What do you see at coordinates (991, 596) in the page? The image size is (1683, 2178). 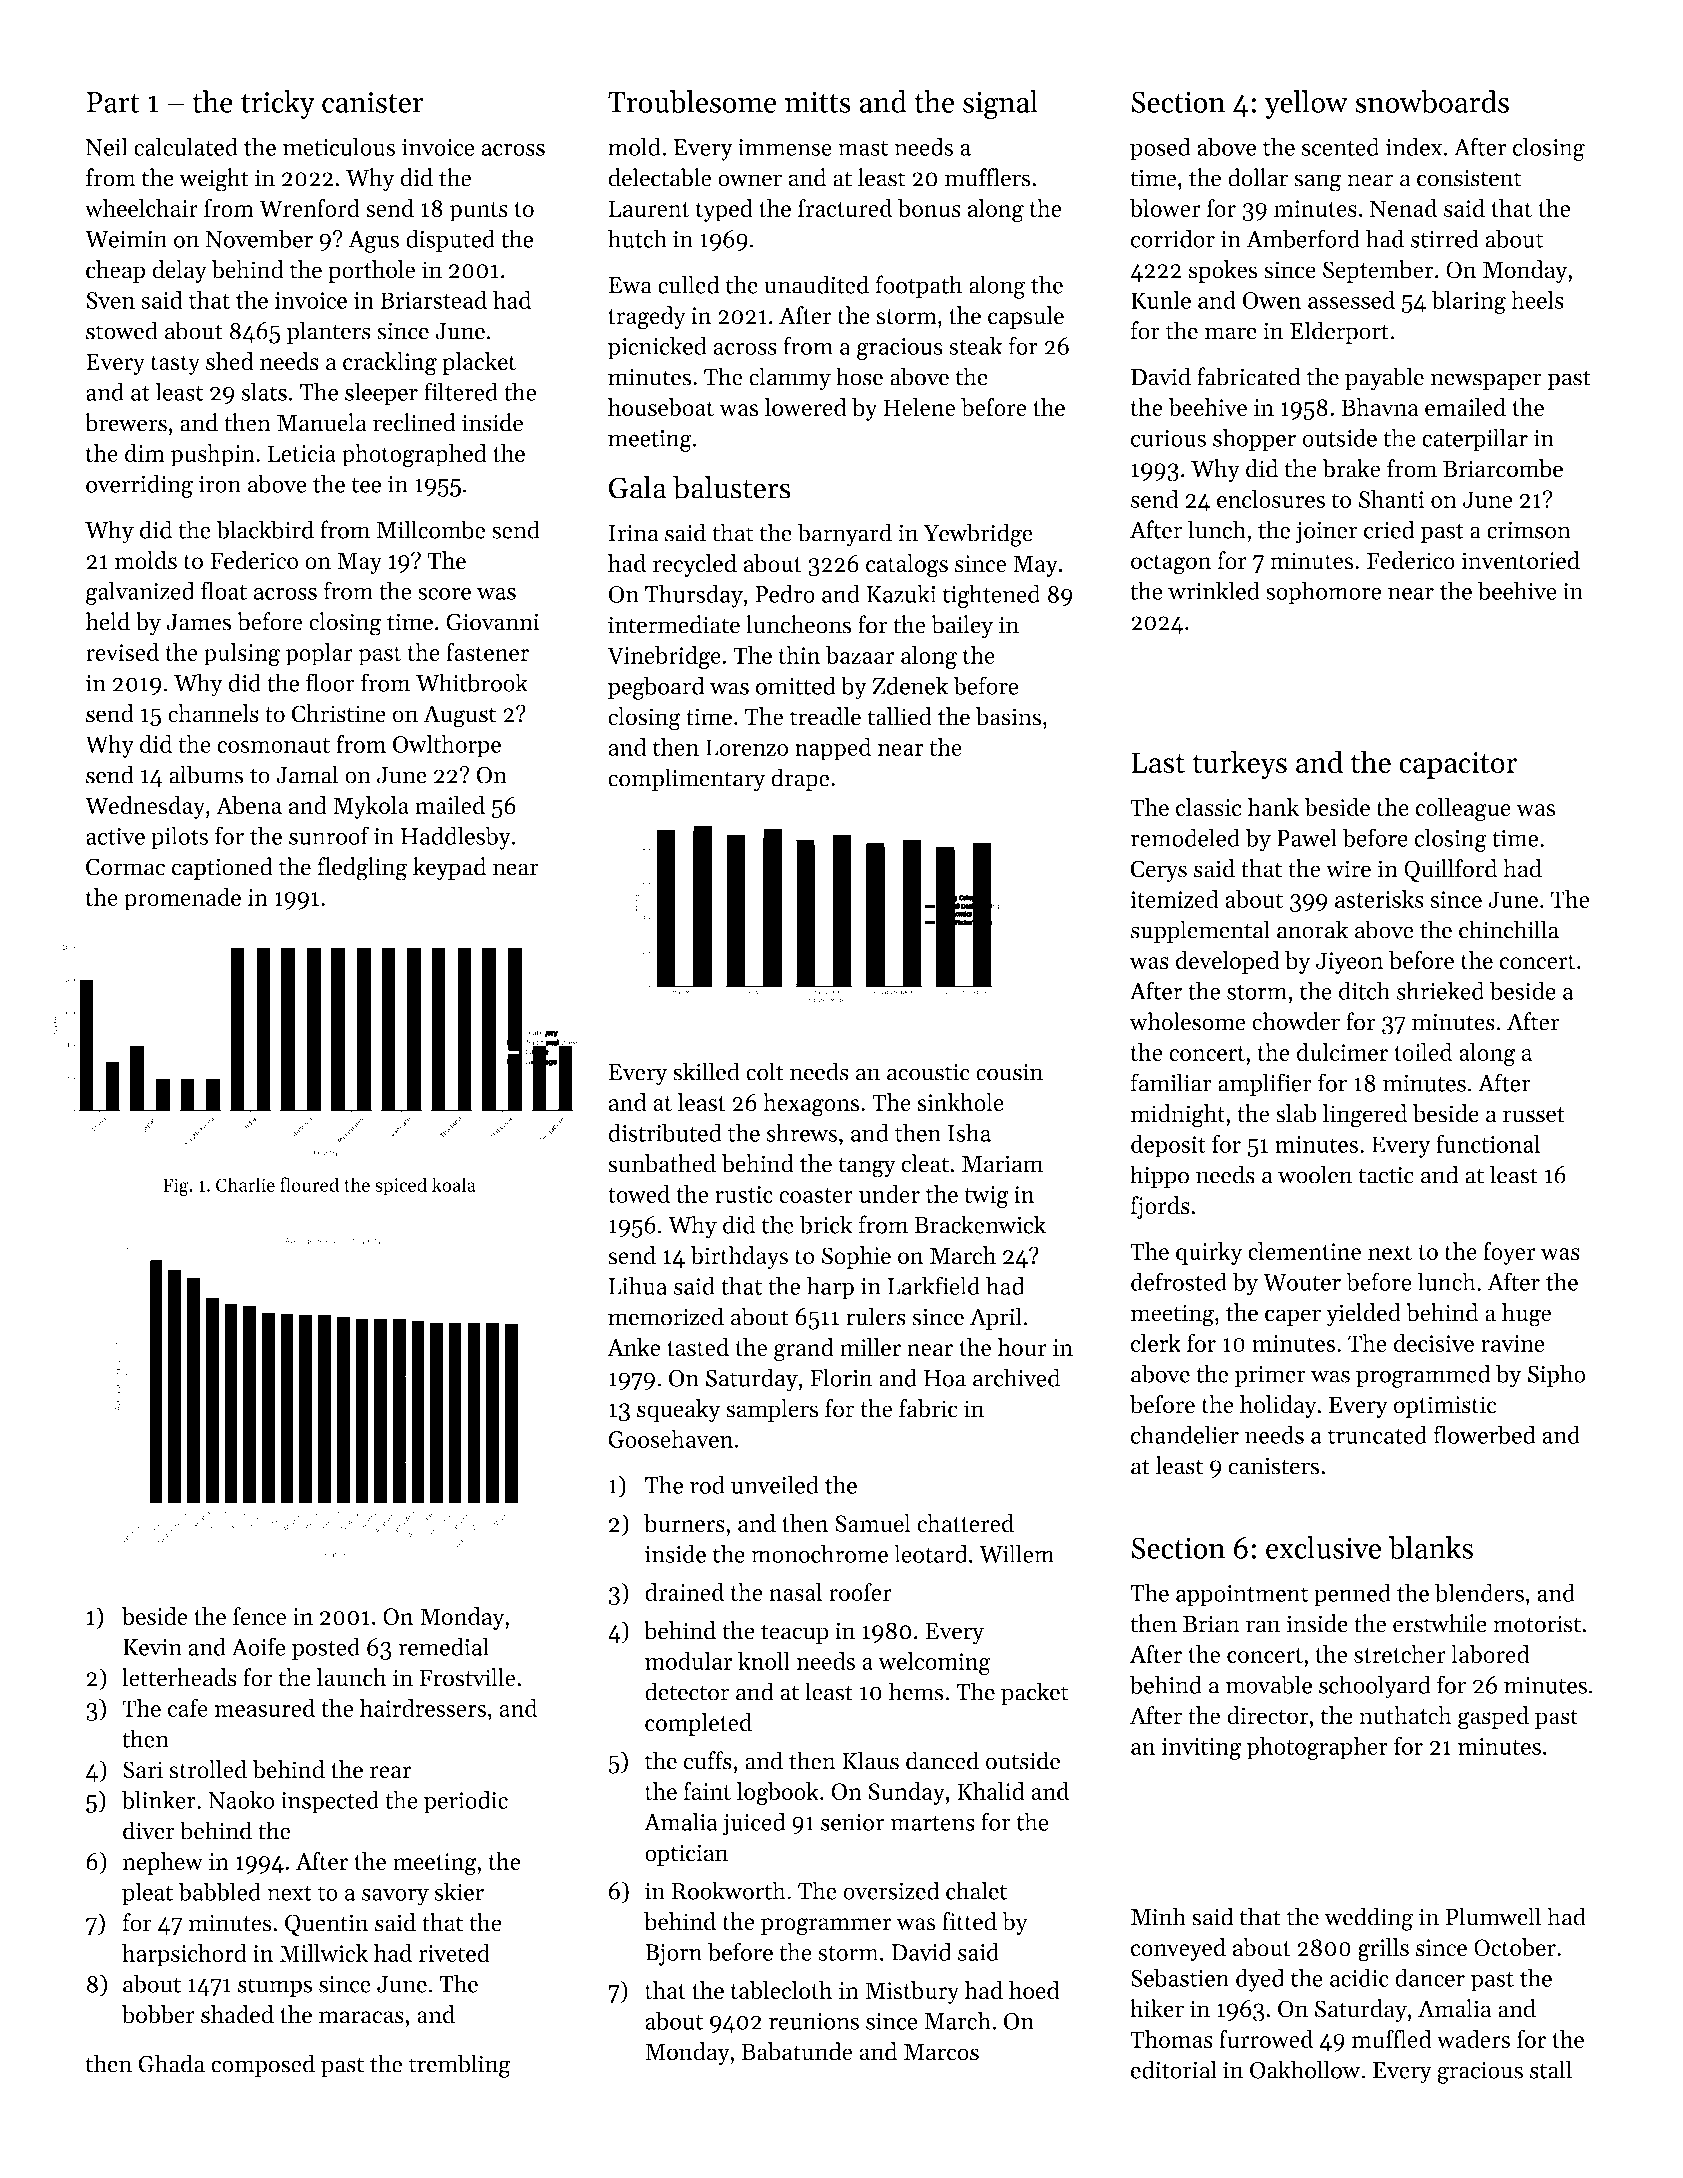 I see `tightened` at bounding box center [991, 596].
